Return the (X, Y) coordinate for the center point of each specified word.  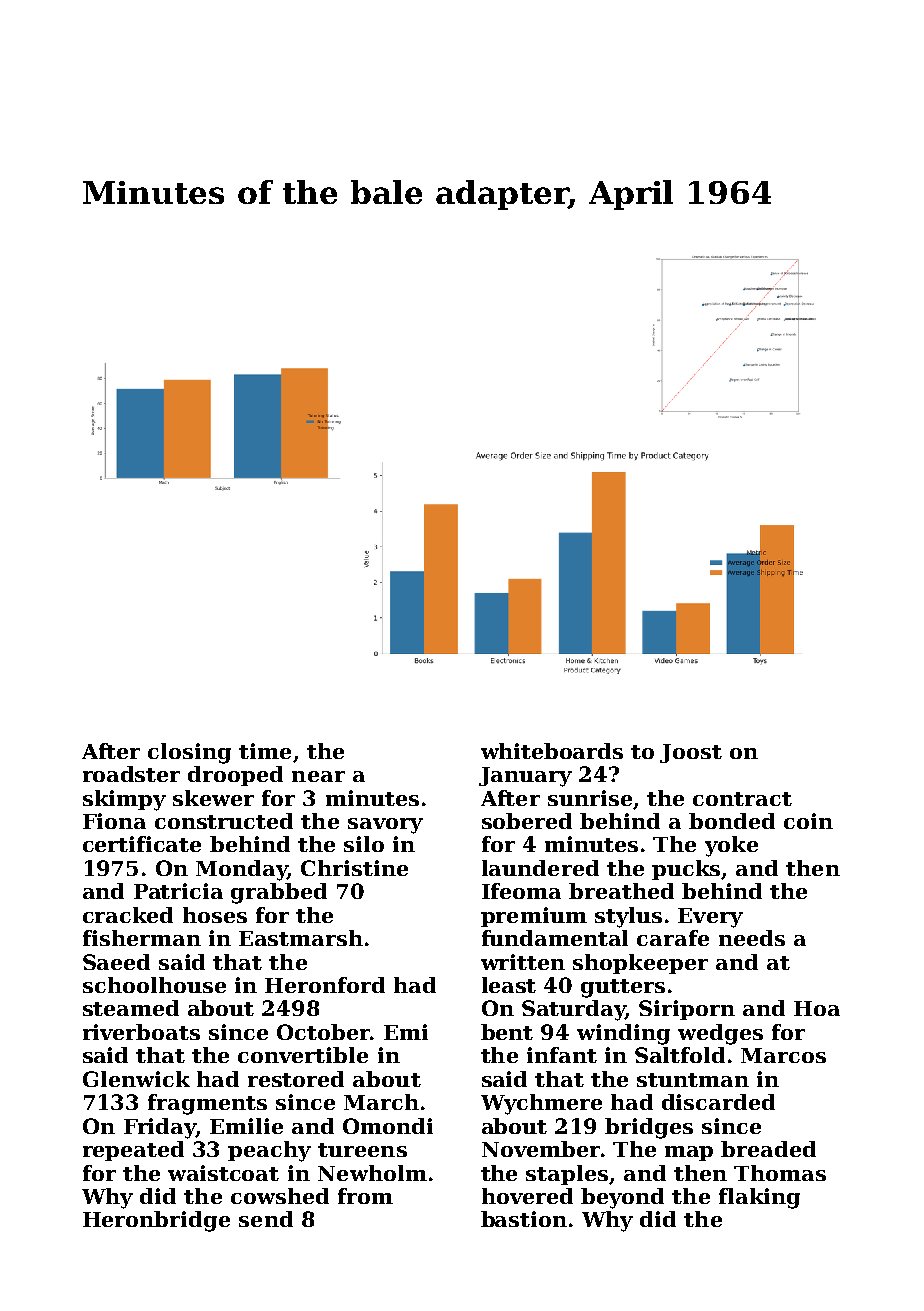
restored (296, 1079)
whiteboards (552, 751)
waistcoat (223, 1173)
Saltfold (680, 1055)
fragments (207, 1104)
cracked (128, 915)
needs (752, 938)
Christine (354, 868)
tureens (362, 1150)
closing (189, 753)
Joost (691, 753)
